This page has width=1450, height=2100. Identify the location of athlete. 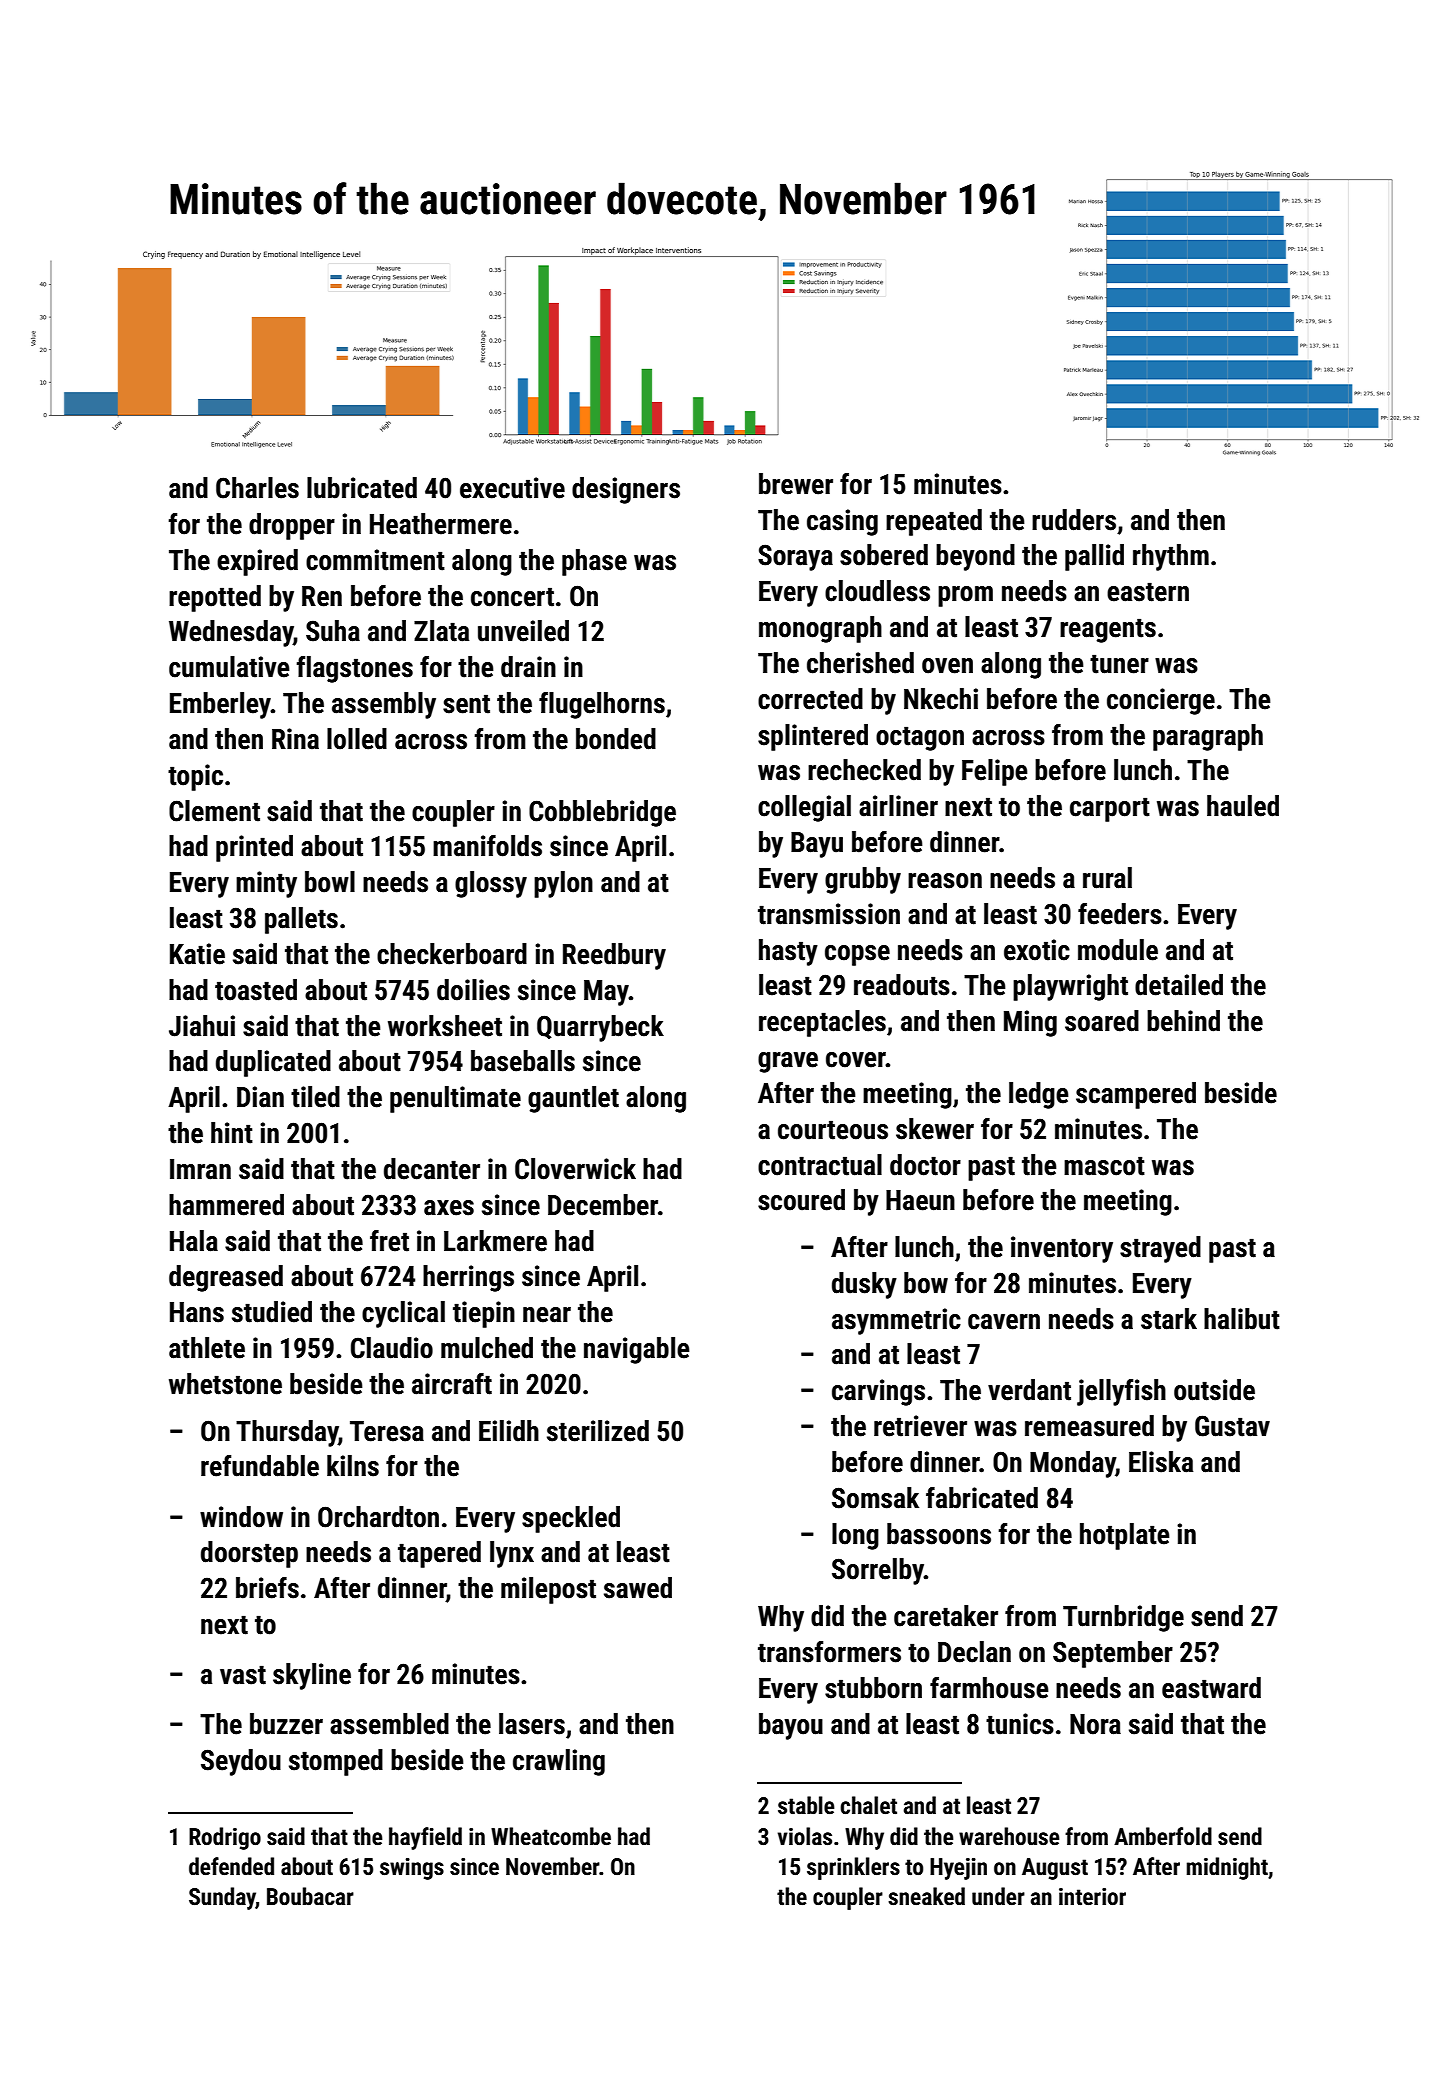
(207, 1348).
